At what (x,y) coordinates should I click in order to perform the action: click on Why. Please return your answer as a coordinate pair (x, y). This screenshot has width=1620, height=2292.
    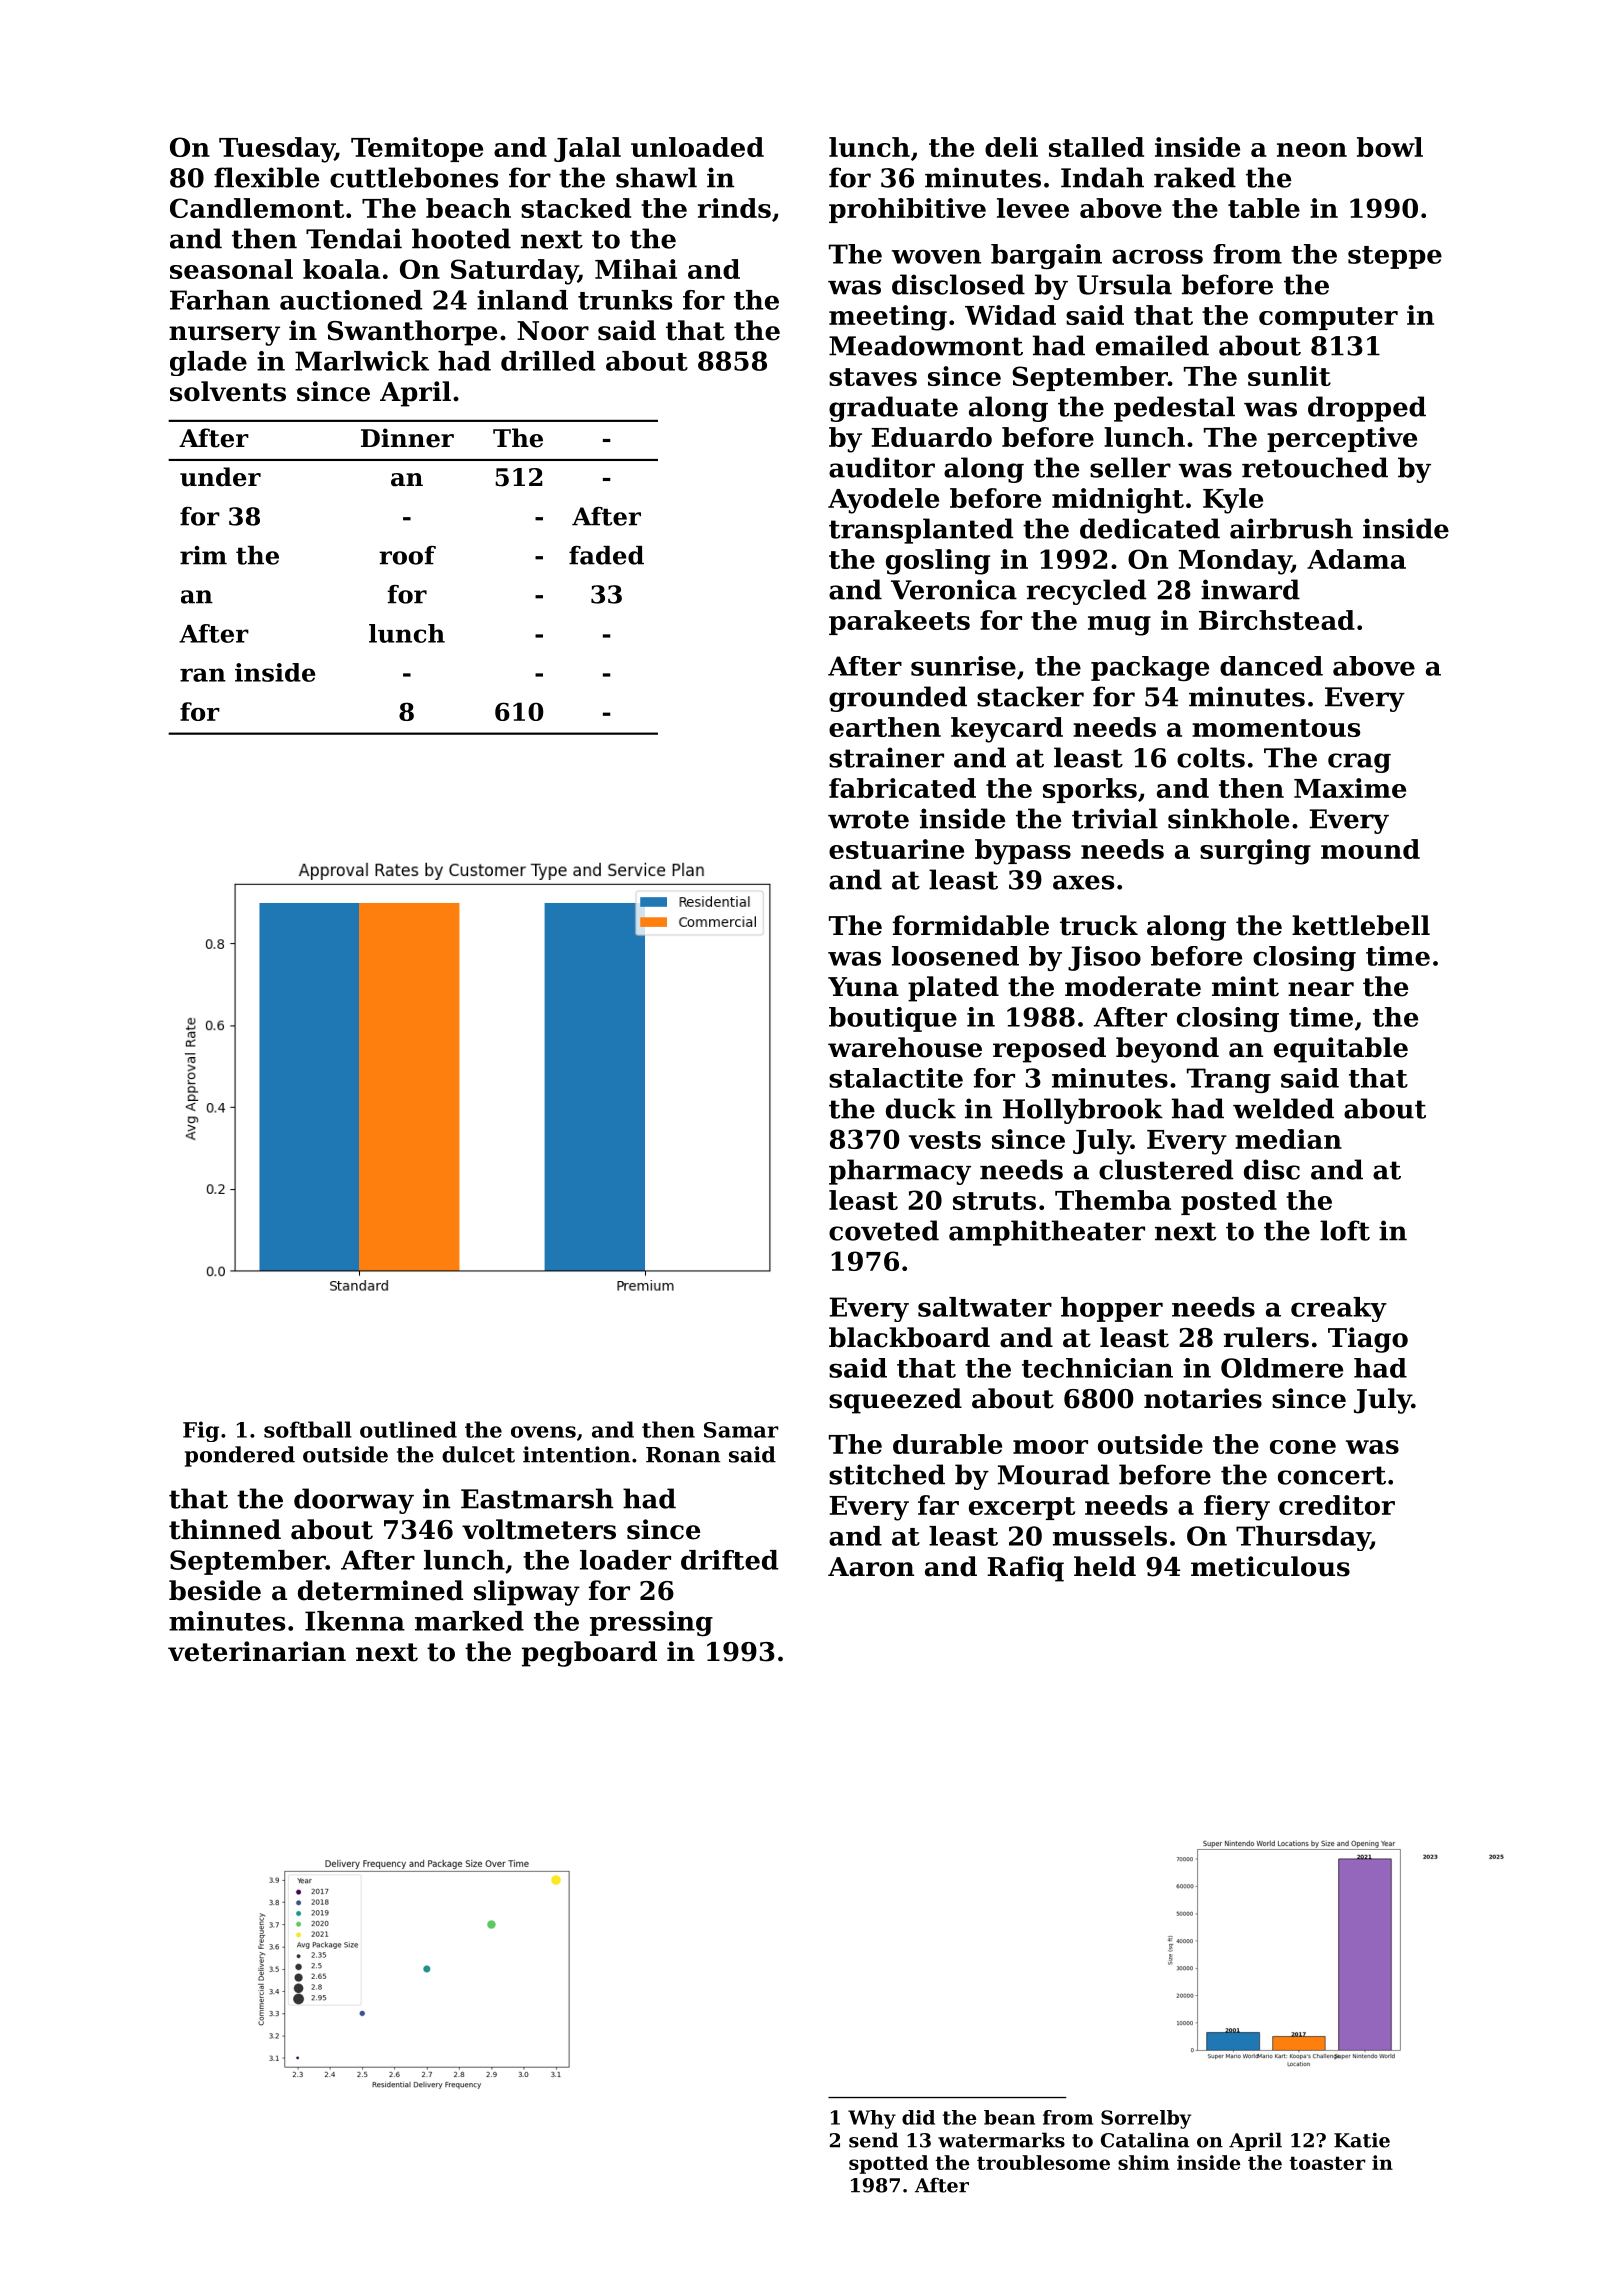
    Looking at the image, I should click on (872, 2119).
